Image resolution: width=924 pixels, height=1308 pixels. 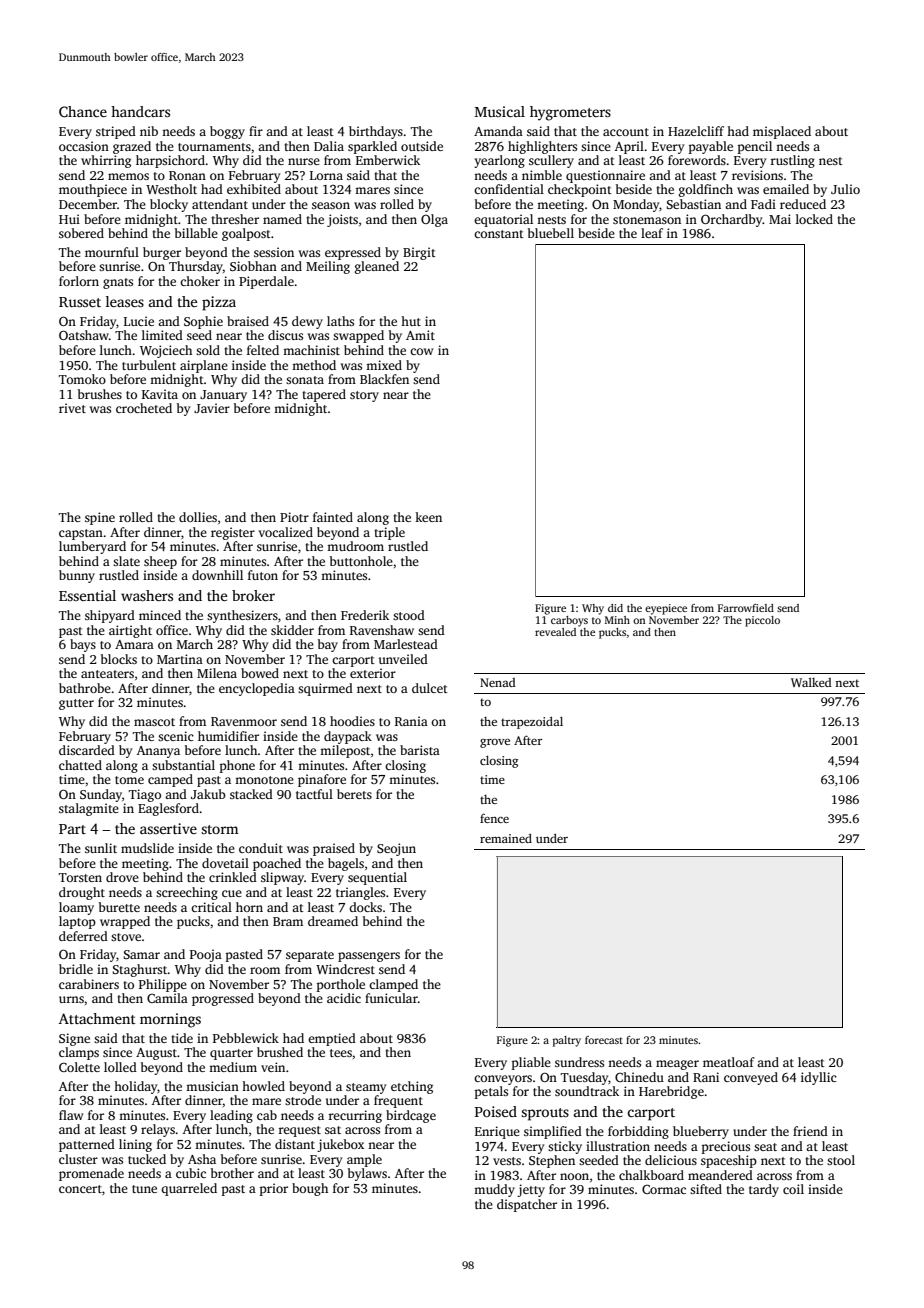 I want to click on handcars, so click(x=140, y=111).
